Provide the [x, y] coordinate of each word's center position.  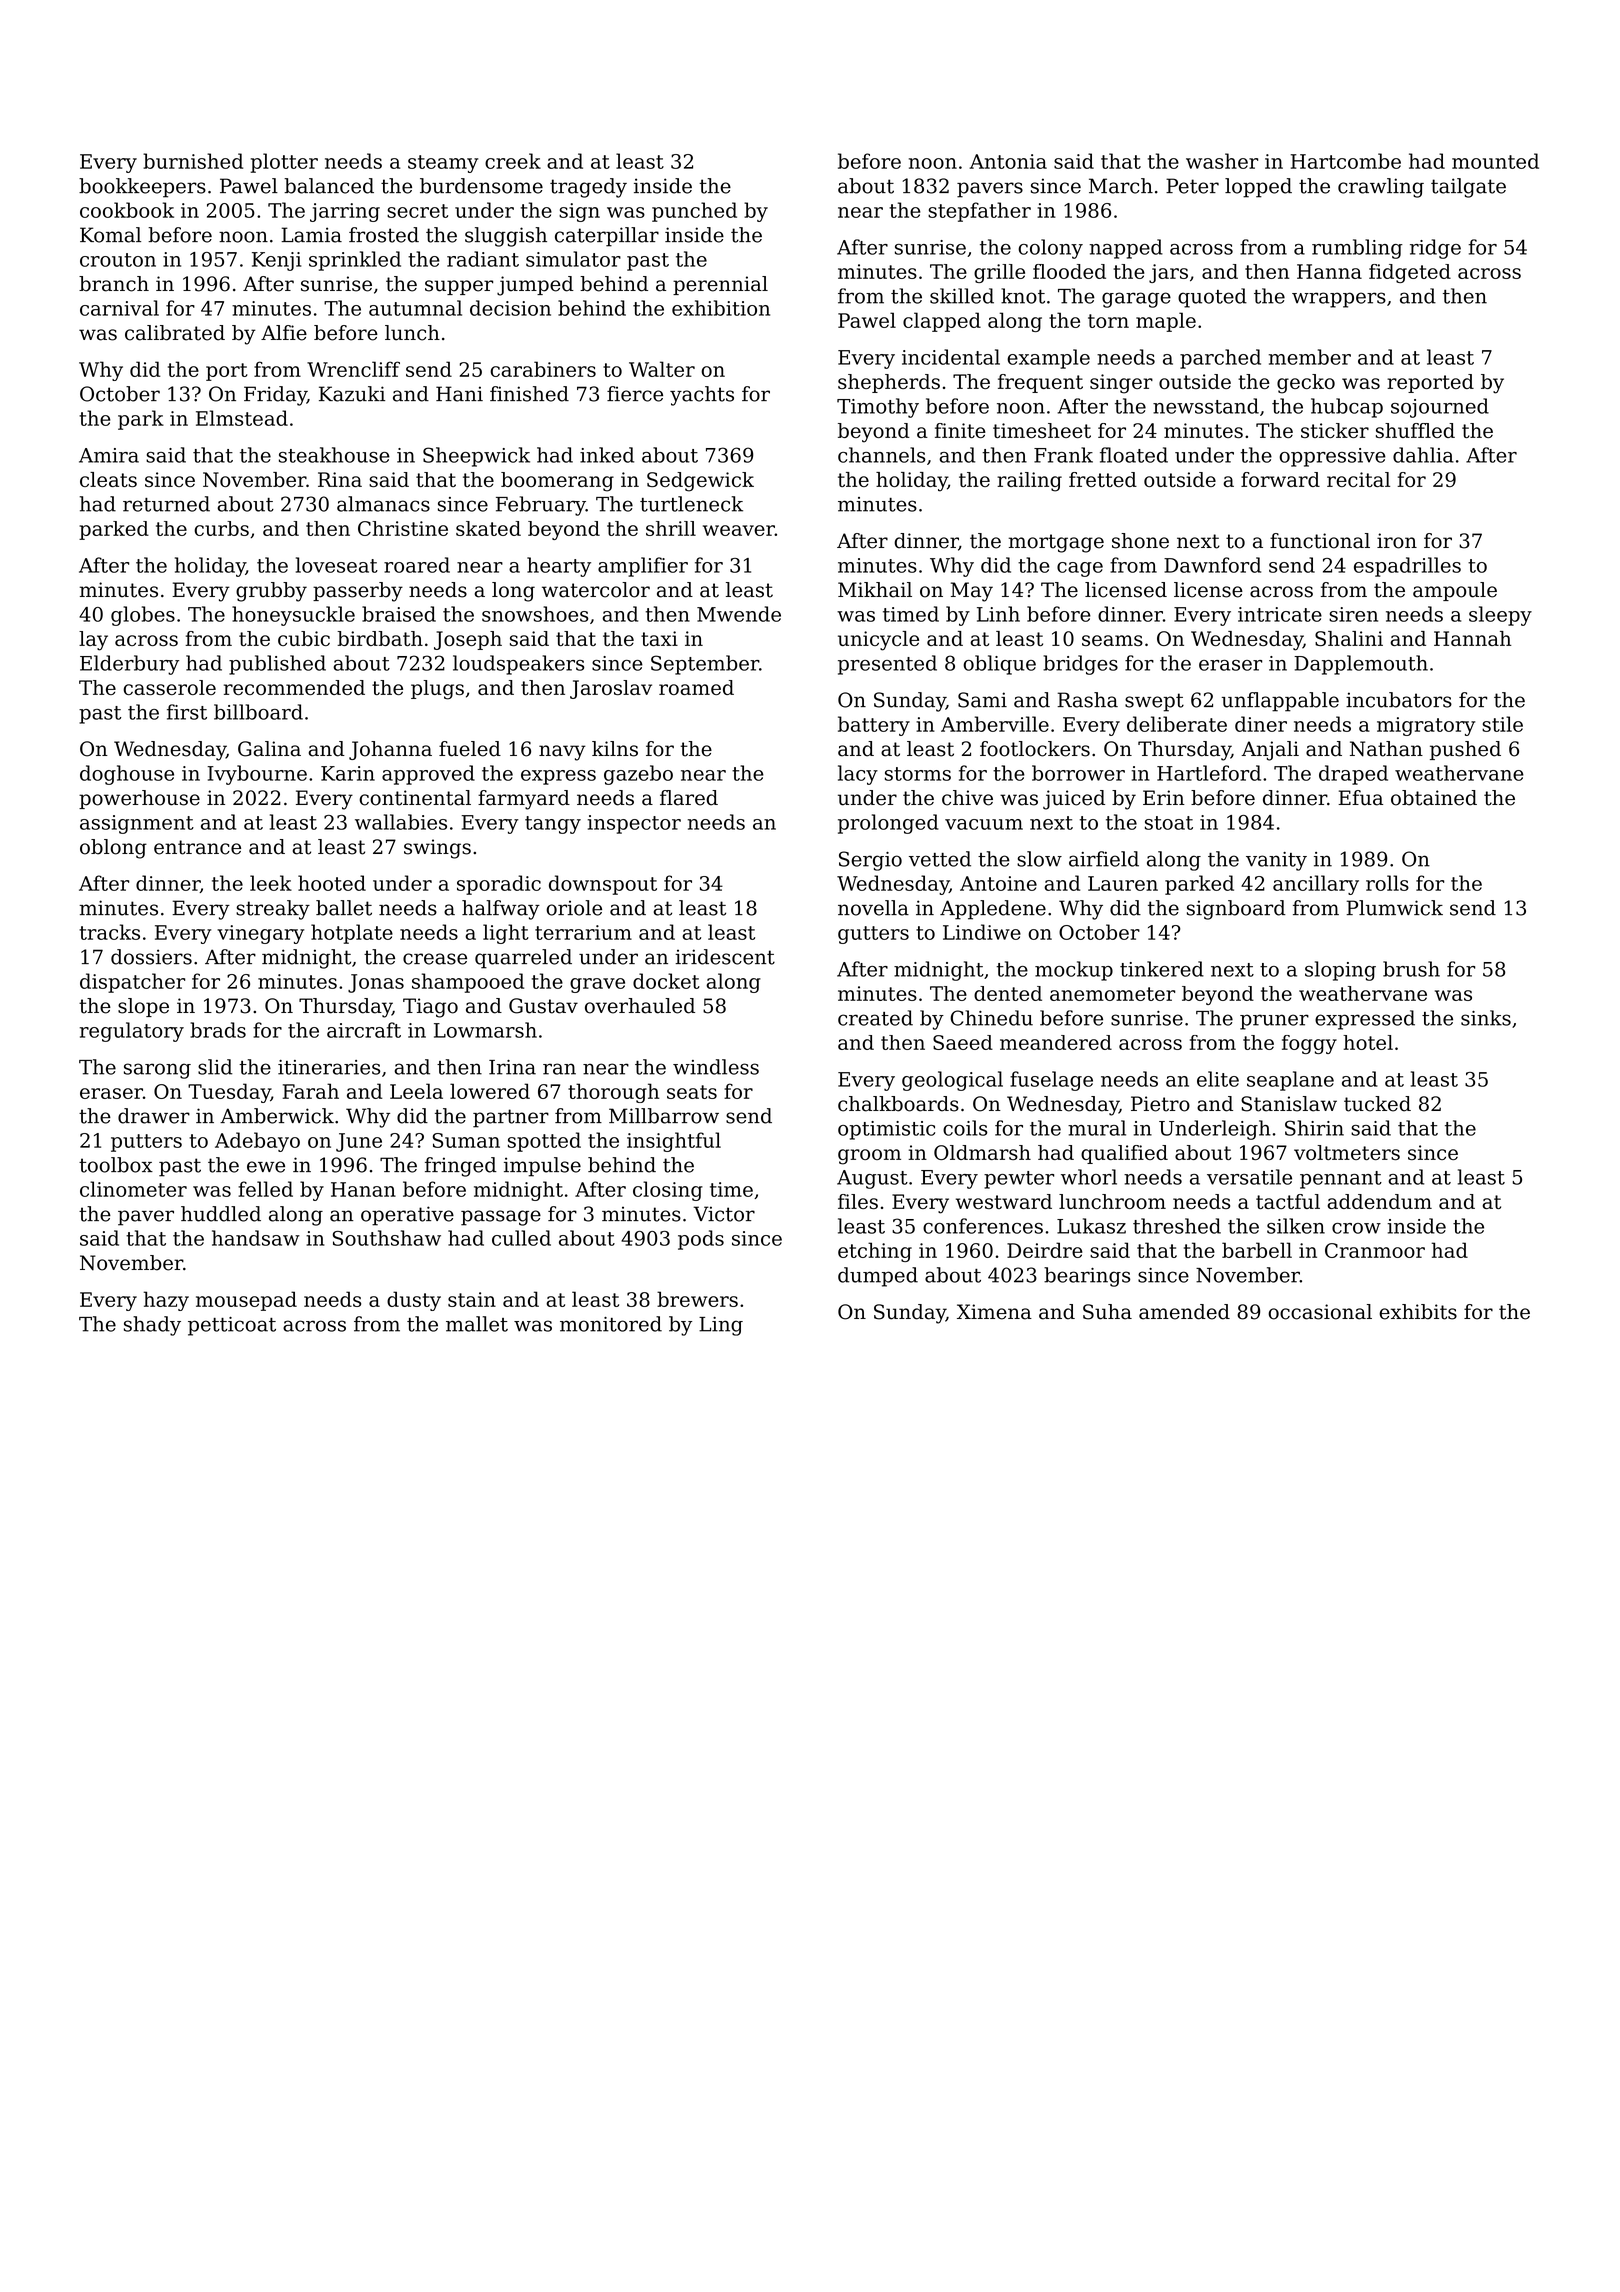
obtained [1434, 798]
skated [488, 528]
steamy [443, 164]
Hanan [363, 1189]
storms [918, 774]
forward [1280, 479]
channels [881, 455]
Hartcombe [1346, 161]
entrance [197, 847]
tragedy [588, 188]
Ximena [994, 1312]
